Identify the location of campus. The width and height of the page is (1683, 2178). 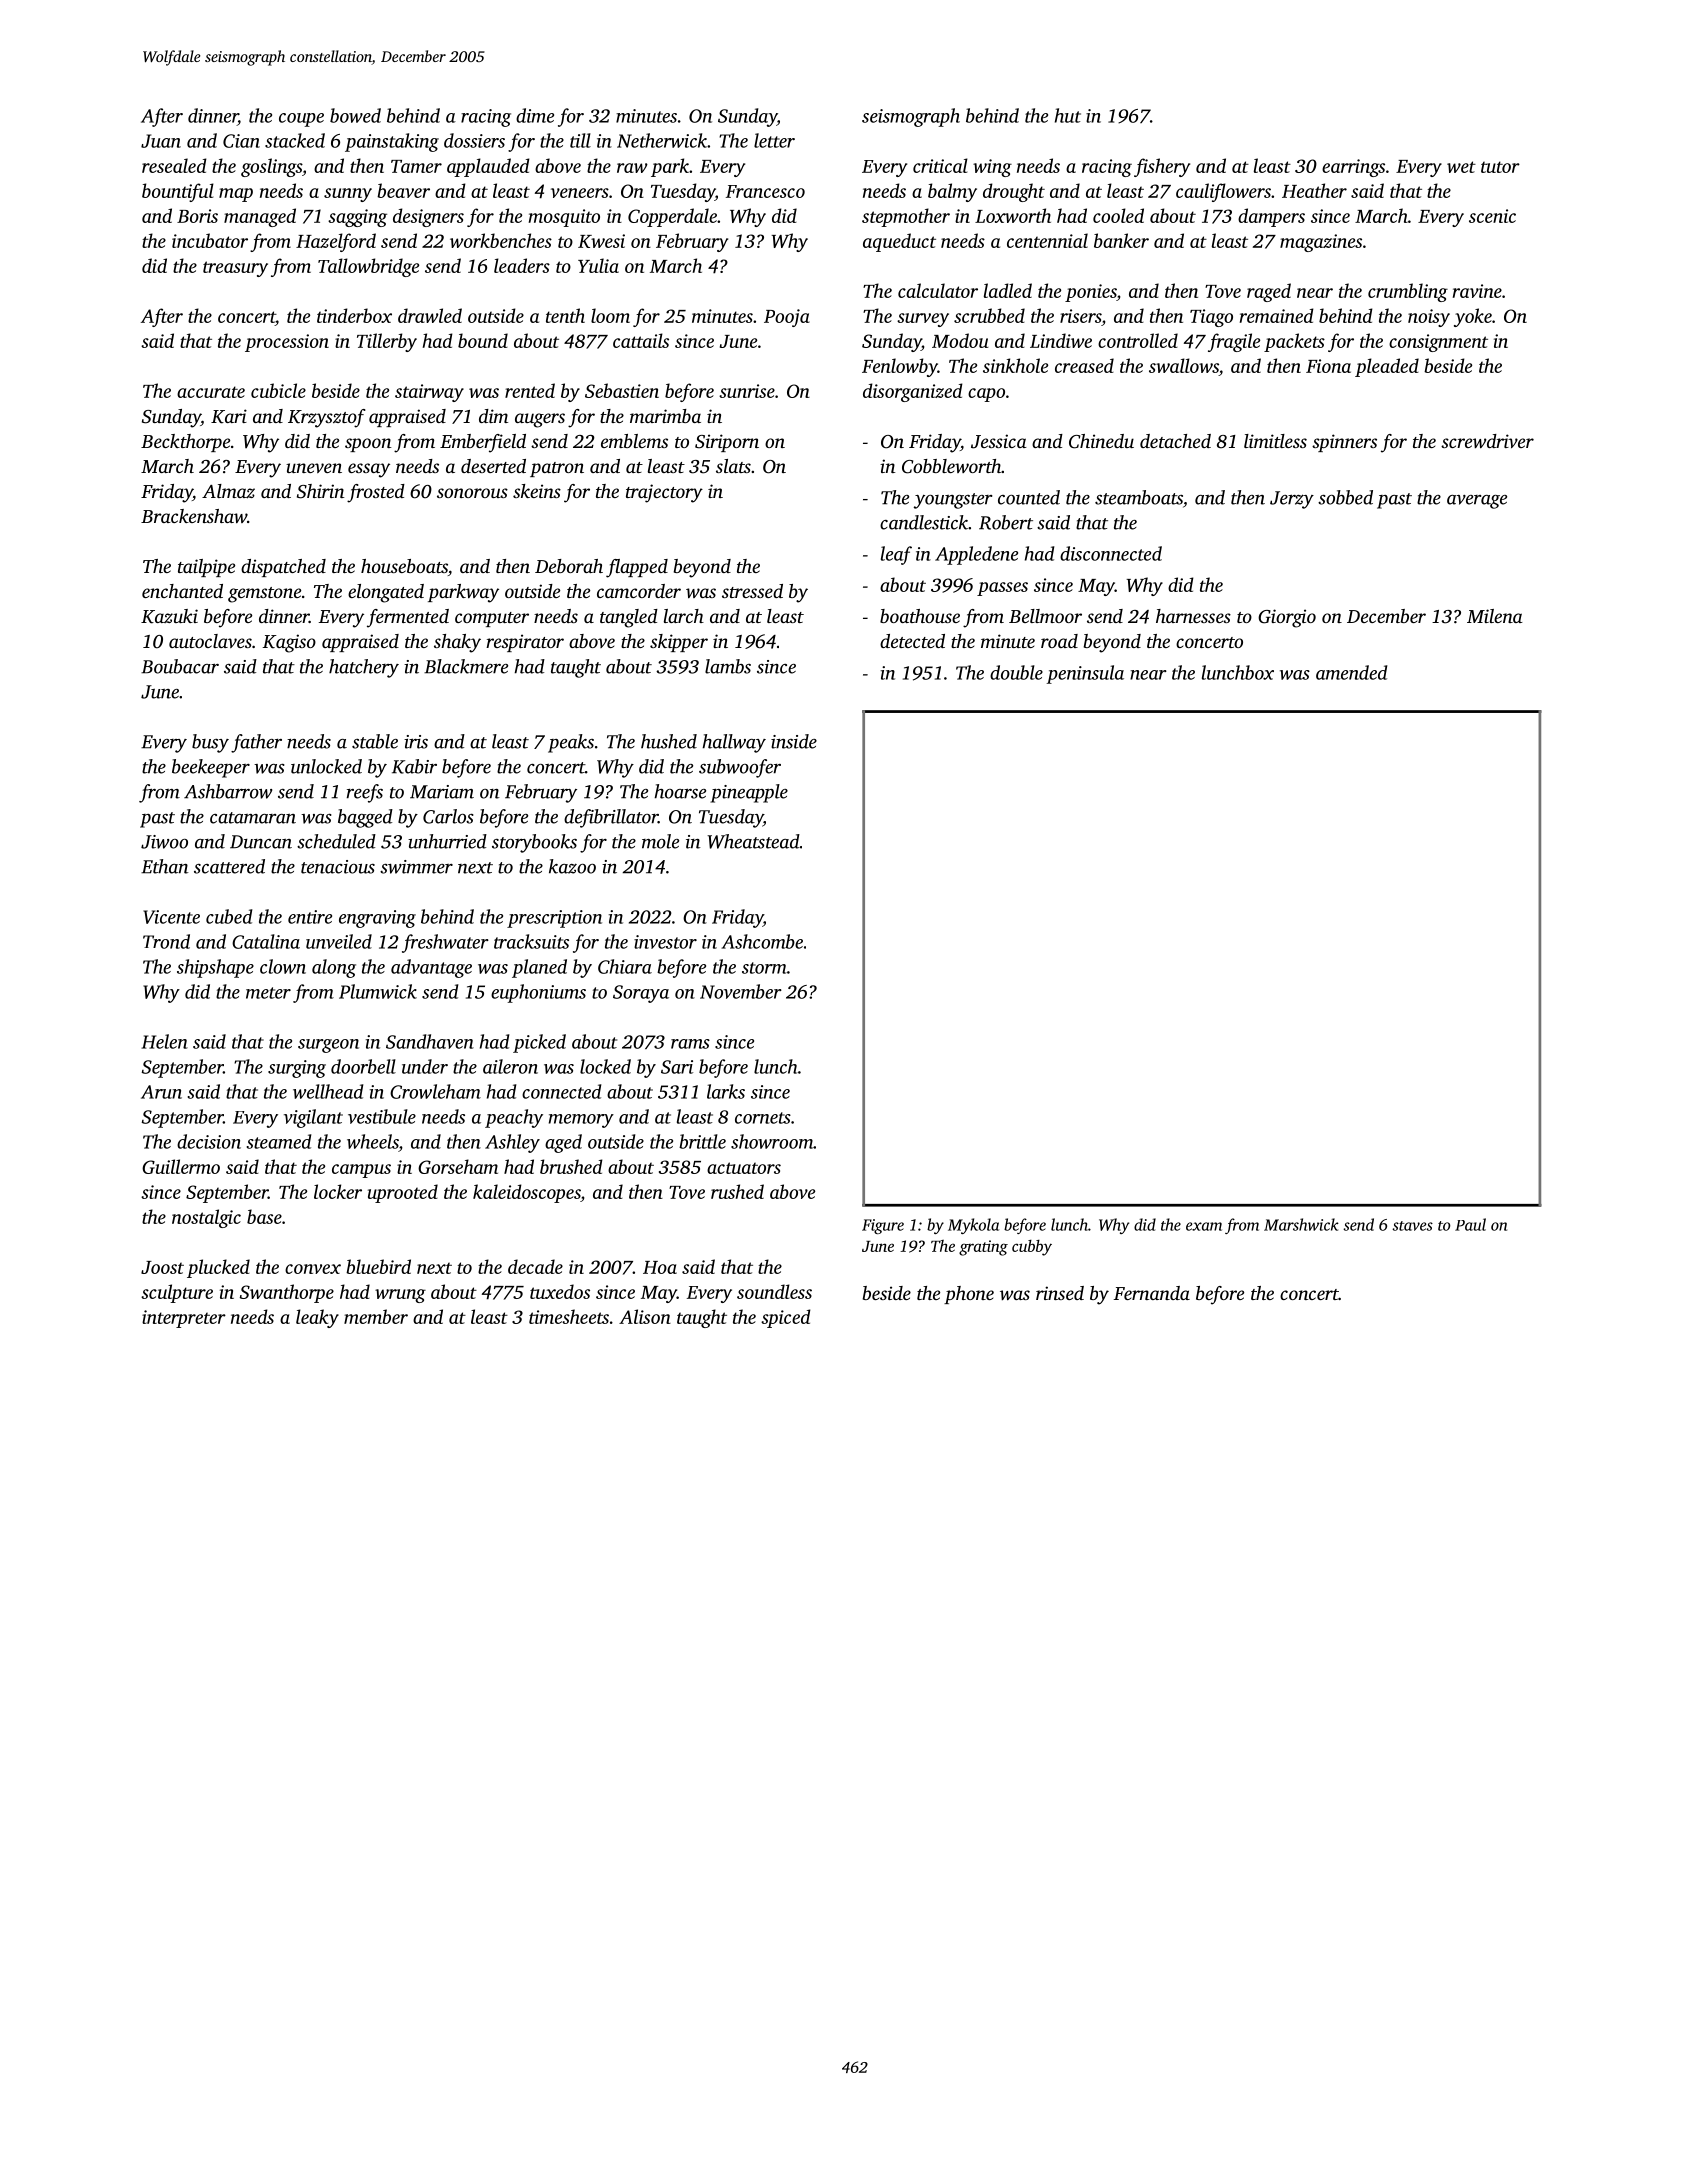
(361, 1171).
